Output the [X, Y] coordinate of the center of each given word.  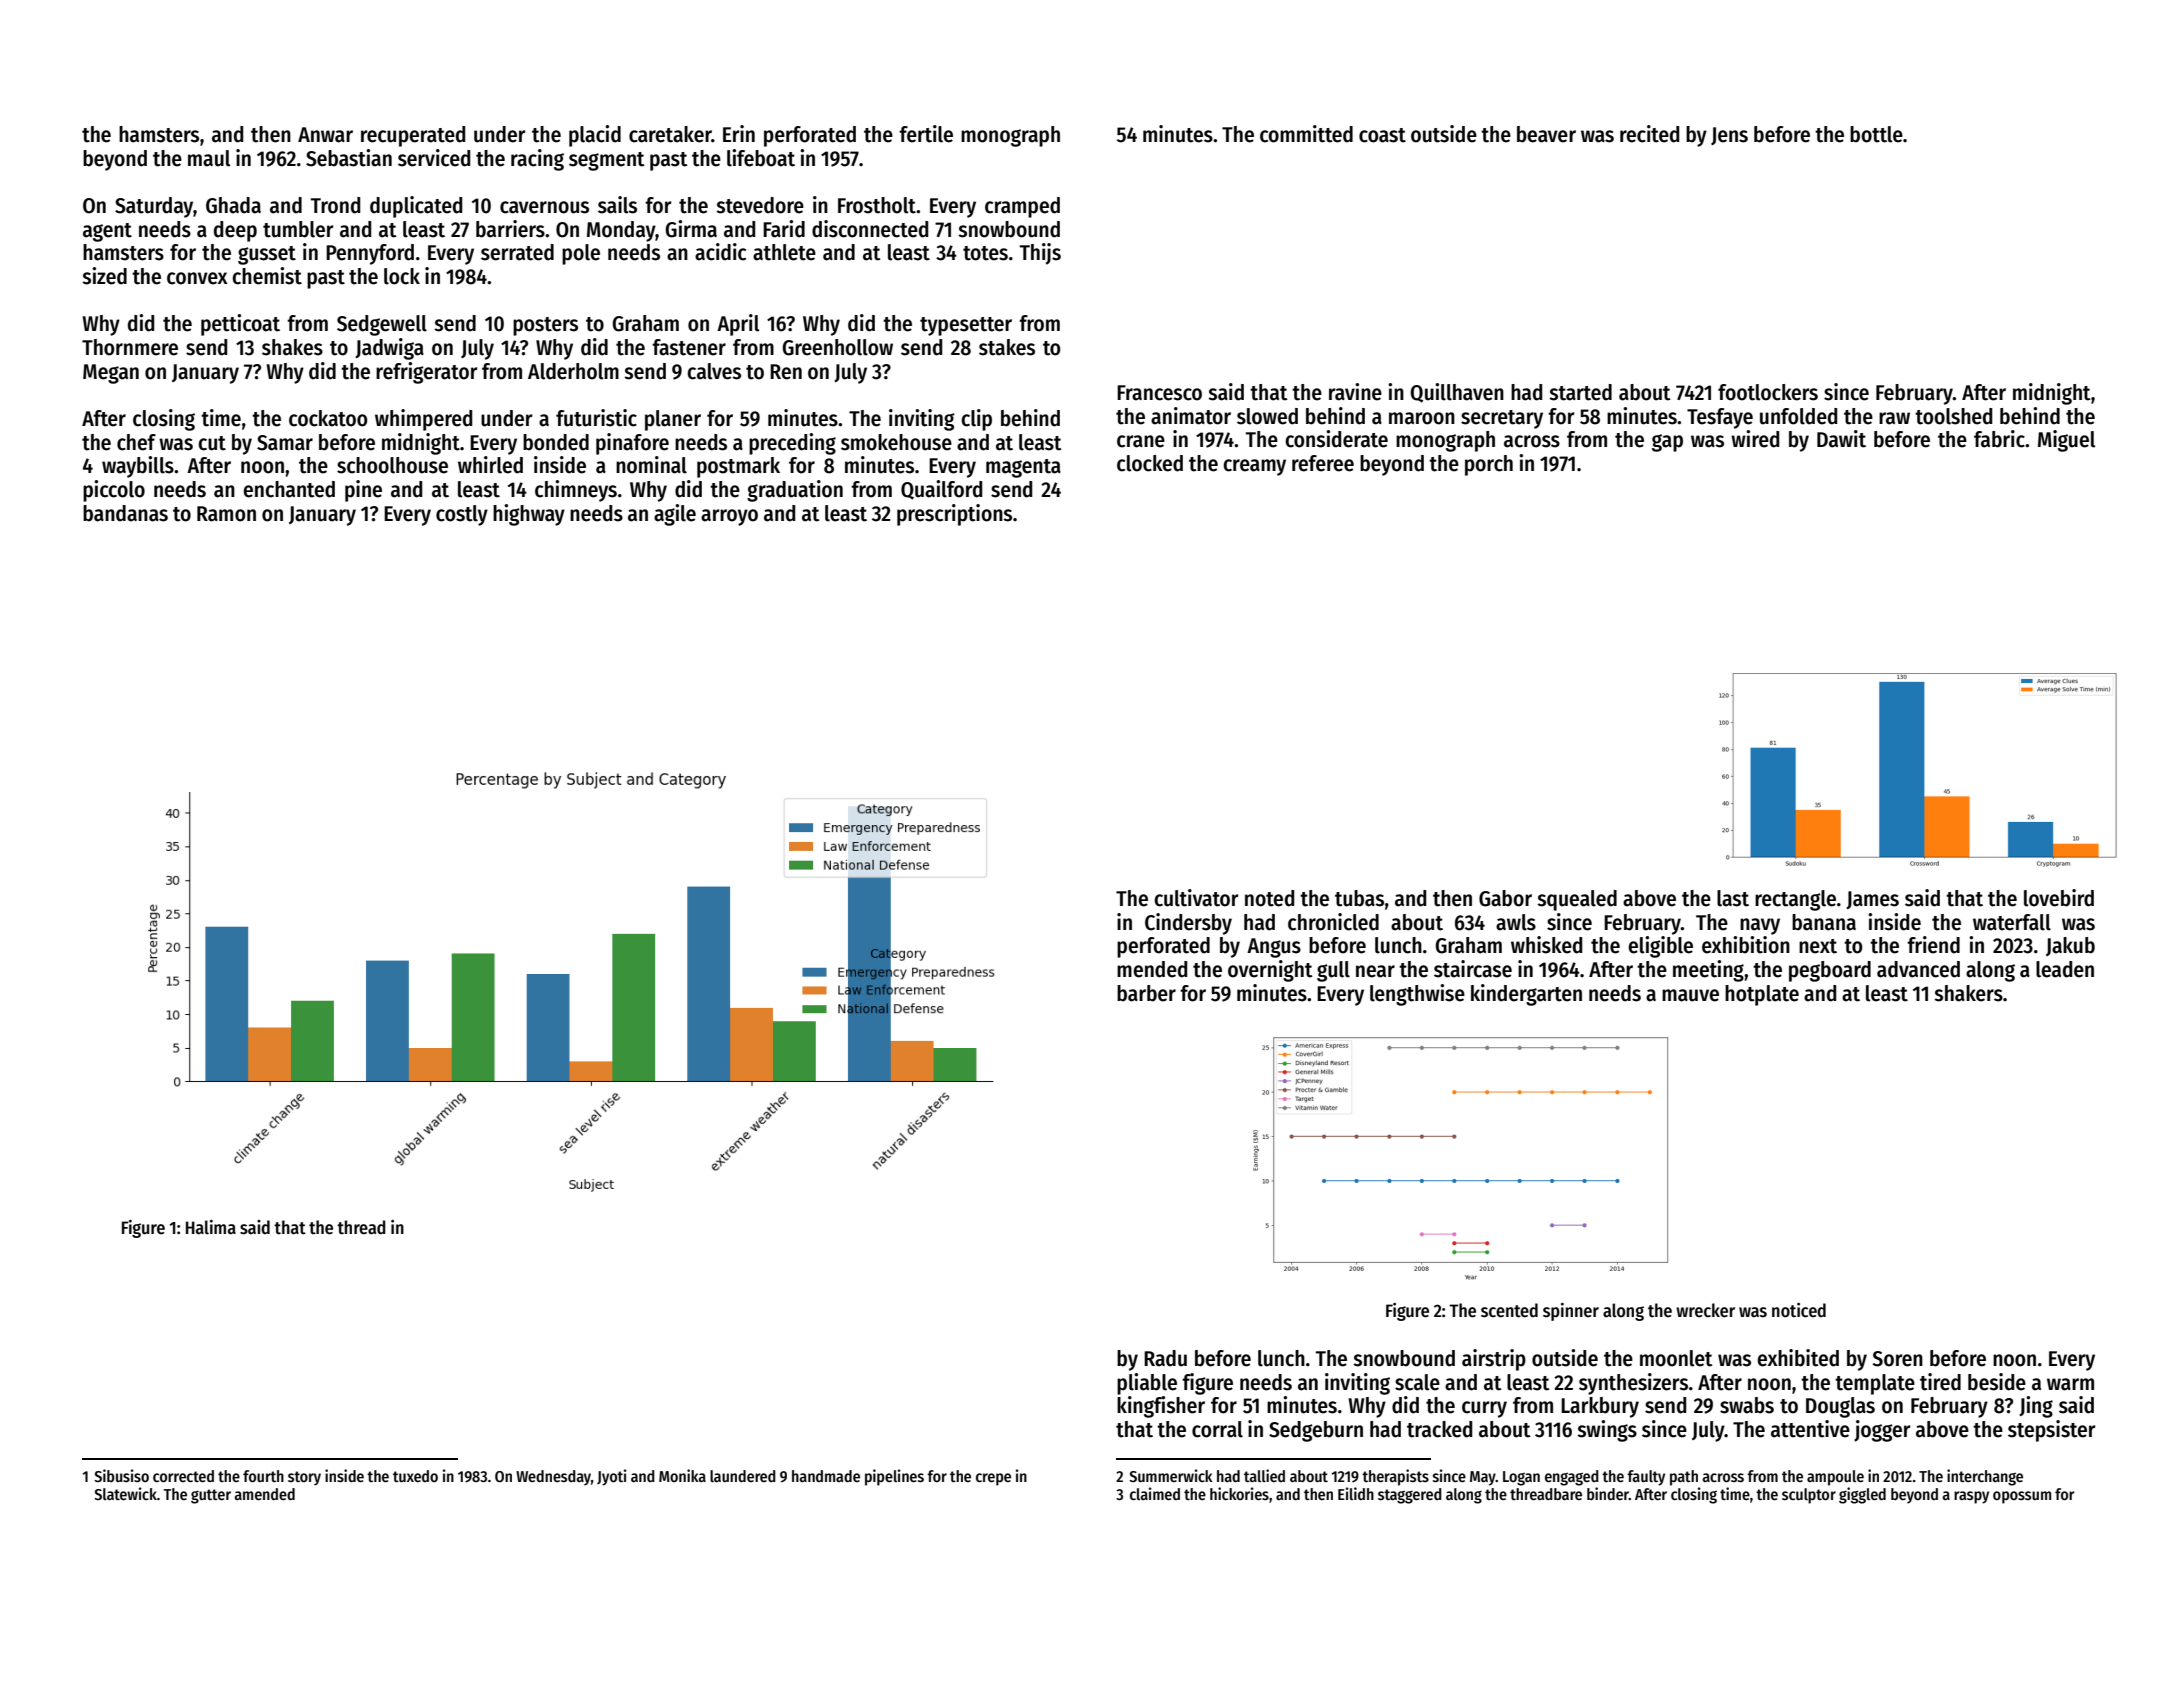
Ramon [226, 514]
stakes [1007, 347]
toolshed [1953, 416]
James [1872, 900]
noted [1269, 898]
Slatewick [125, 1493]
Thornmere [130, 347]
